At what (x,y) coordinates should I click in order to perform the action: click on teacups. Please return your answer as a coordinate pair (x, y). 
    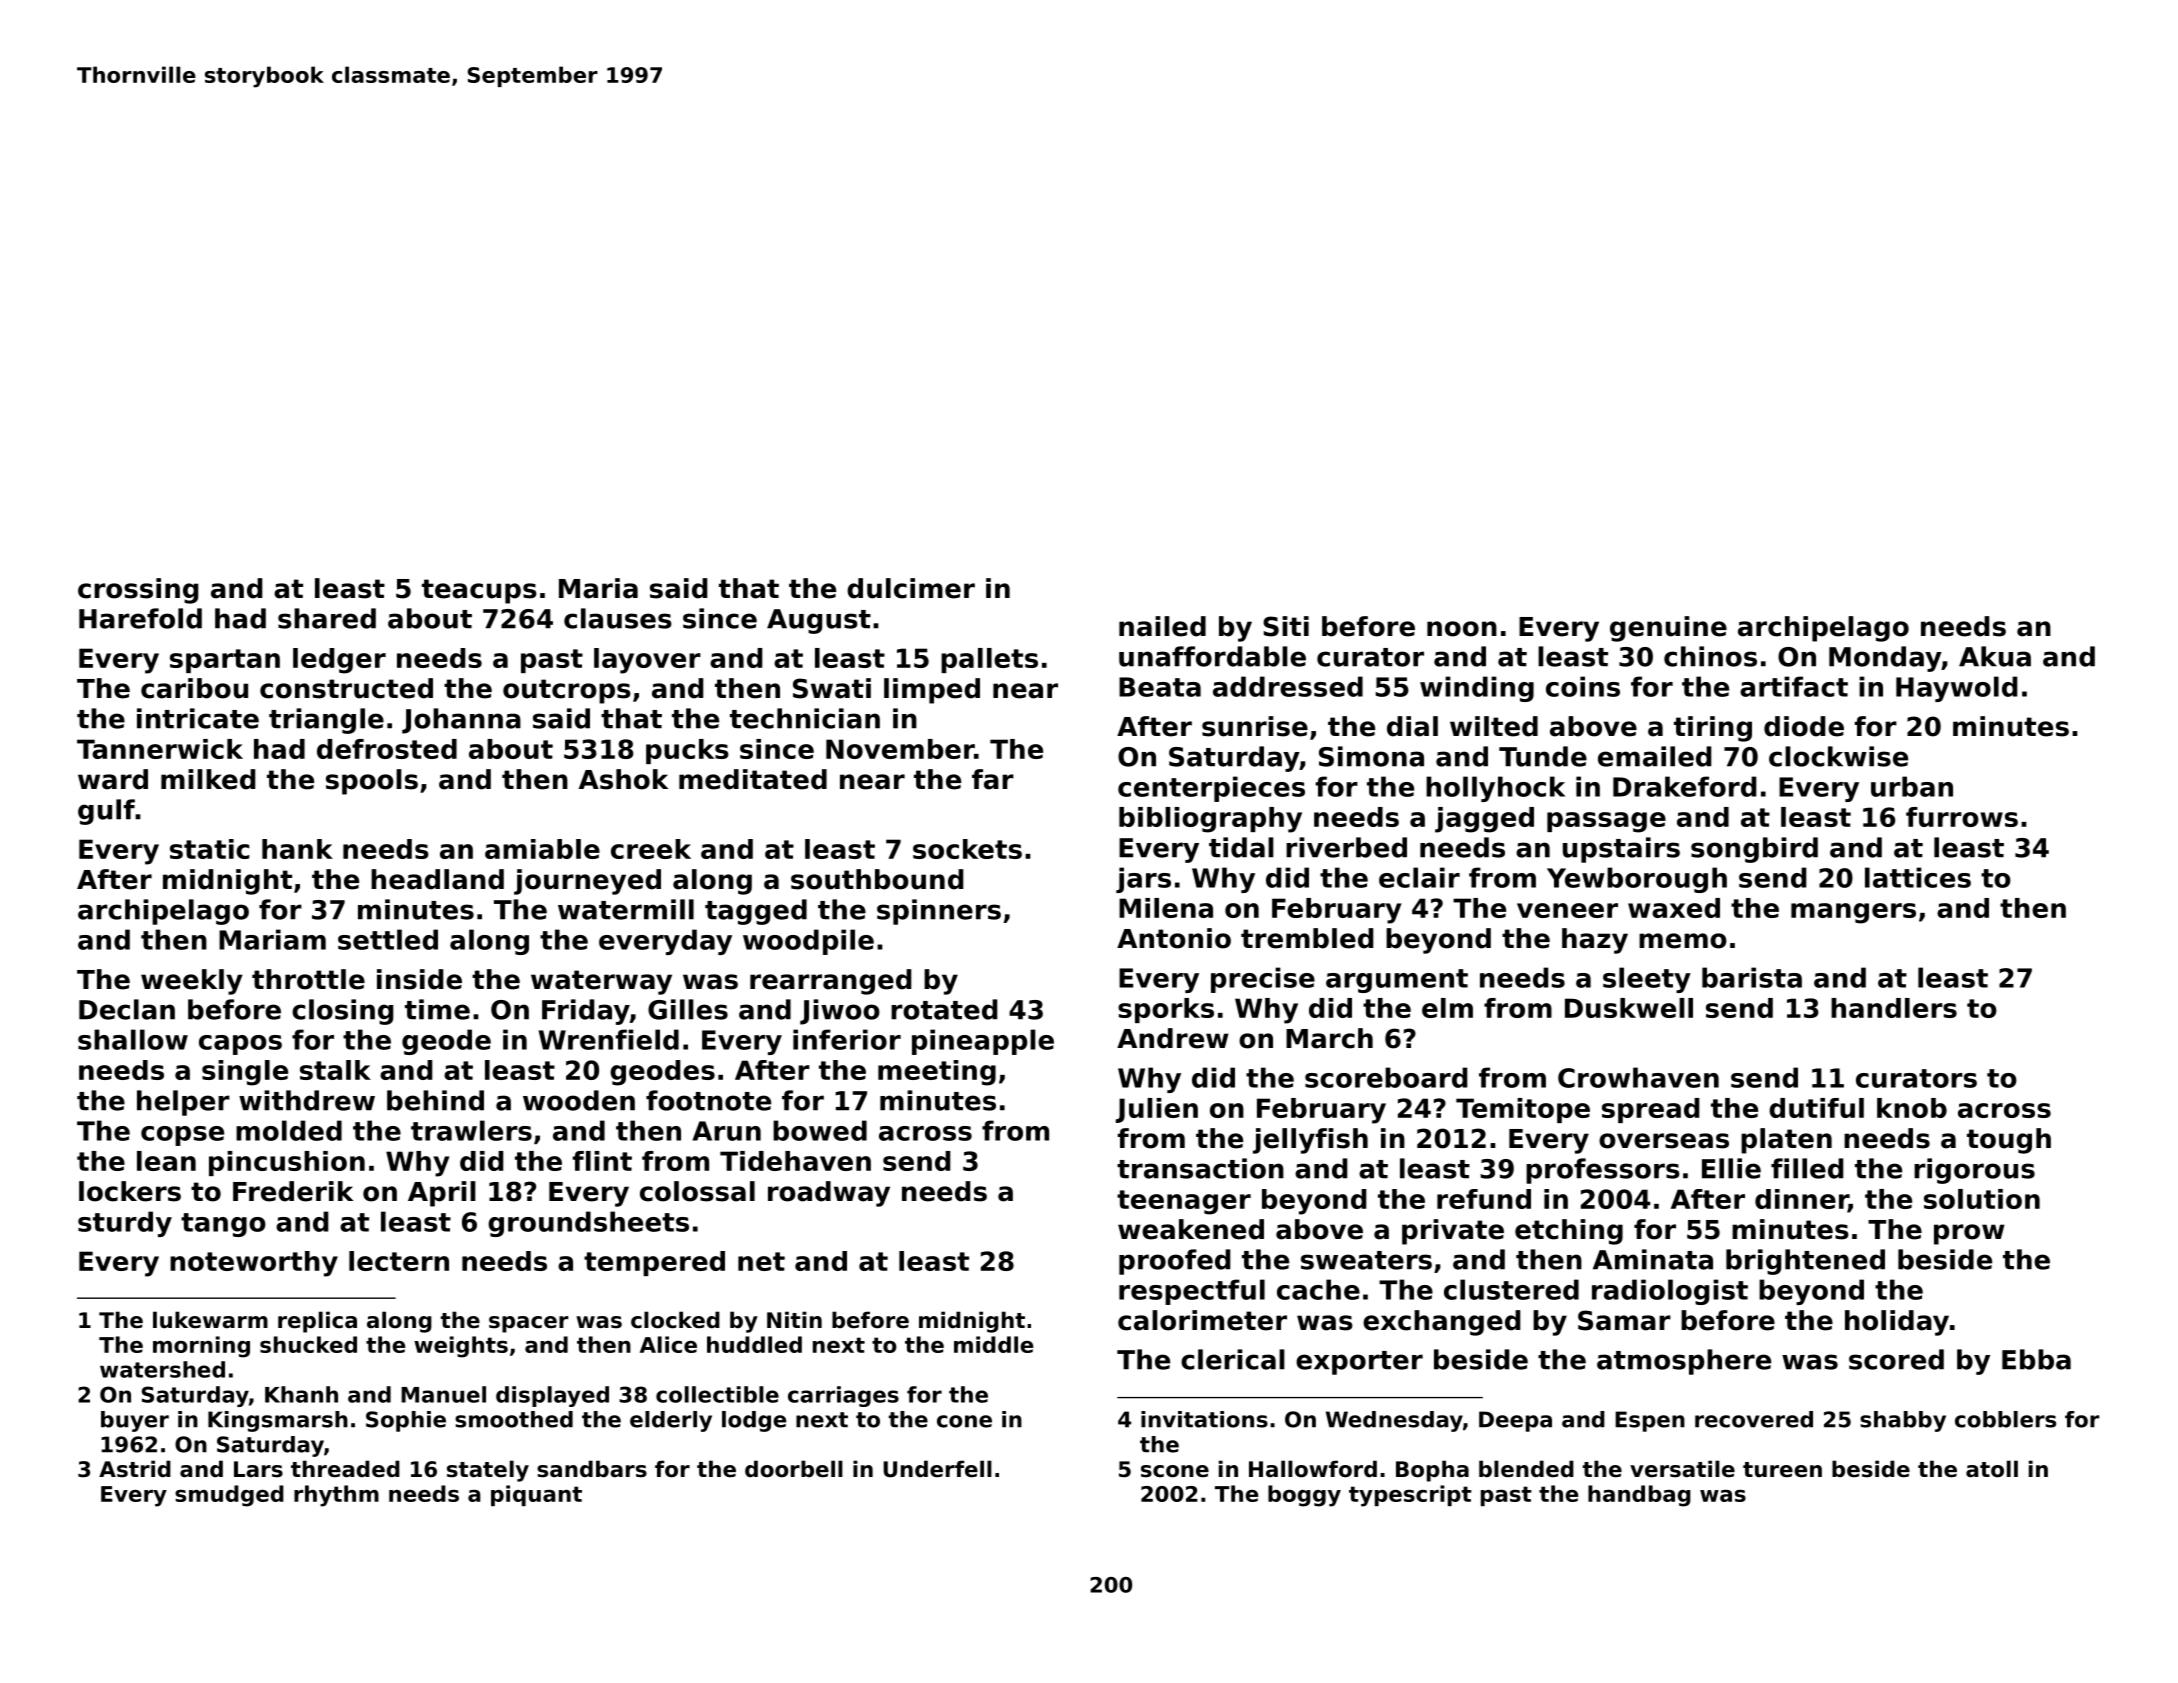
    Looking at the image, I should click on (479, 591).
